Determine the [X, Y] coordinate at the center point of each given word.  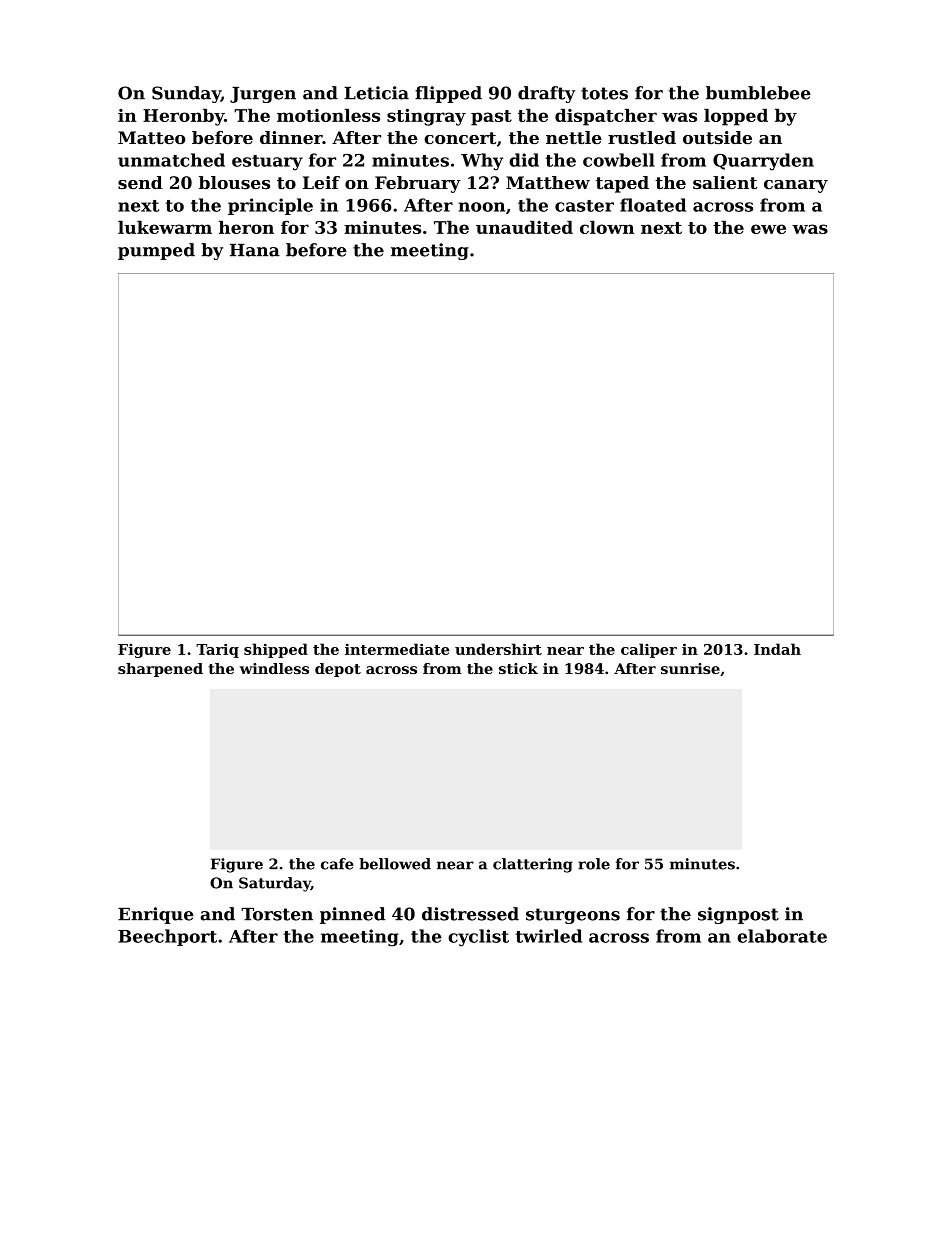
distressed [470, 914]
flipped [448, 94]
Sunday [186, 94]
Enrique [156, 915]
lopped [736, 117]
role [594, 864]
